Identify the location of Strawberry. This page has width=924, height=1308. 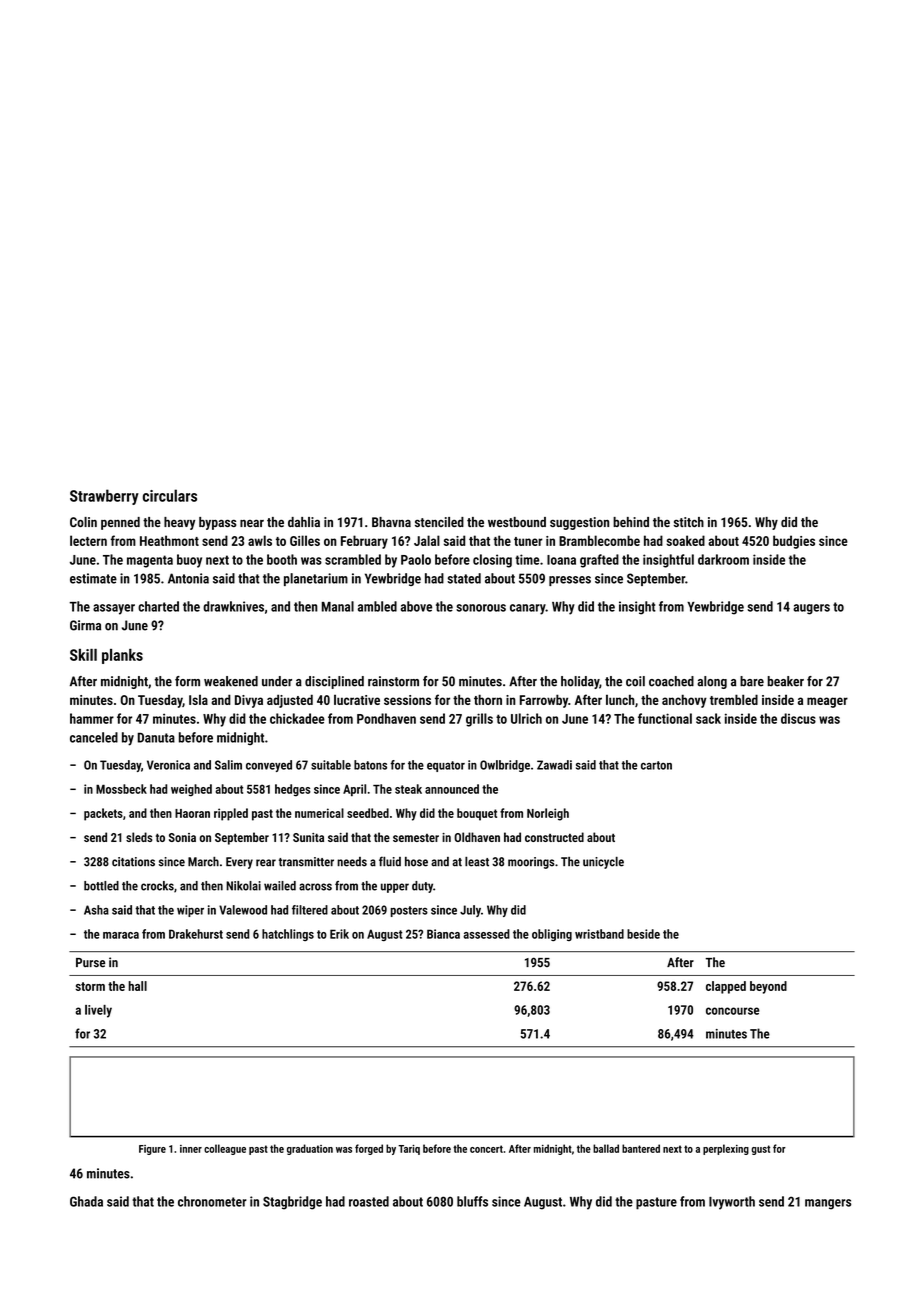
(104, 497).
